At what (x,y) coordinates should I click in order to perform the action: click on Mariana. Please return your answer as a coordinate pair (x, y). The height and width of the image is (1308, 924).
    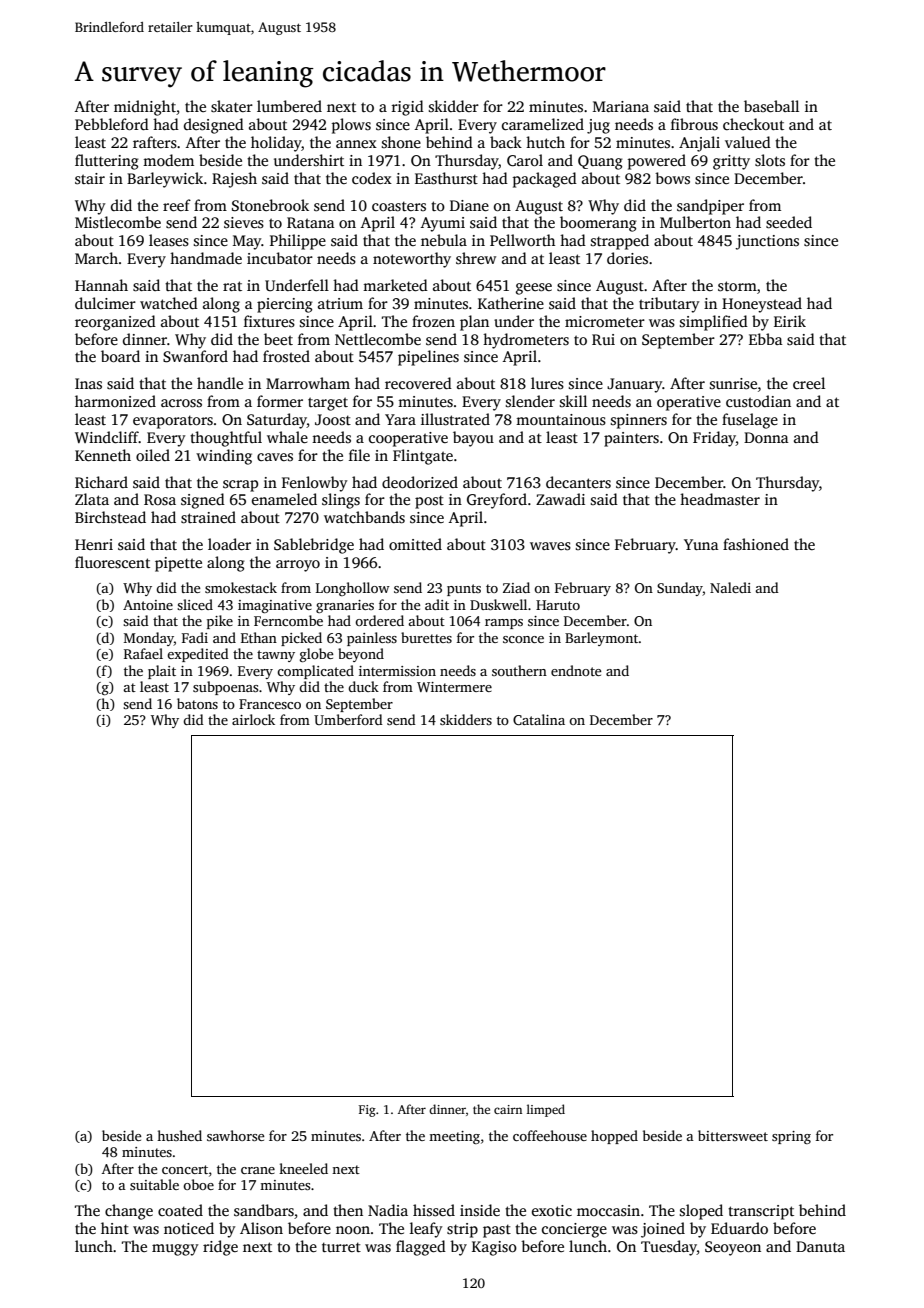
    Looking at the image, I should click on (621, 106).
